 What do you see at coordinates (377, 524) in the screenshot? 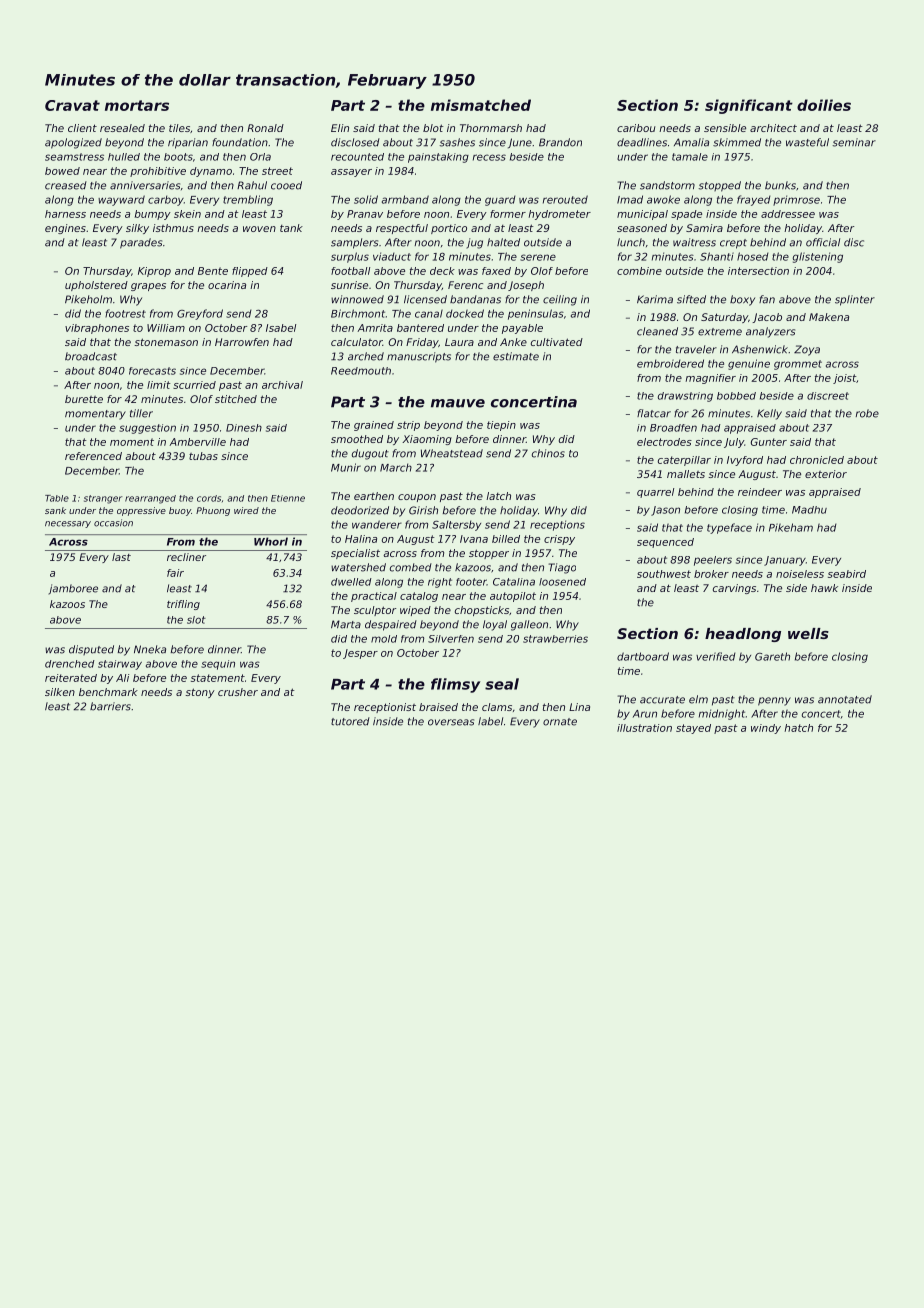
I see `wanderer` at bounding box center [377, 524].
